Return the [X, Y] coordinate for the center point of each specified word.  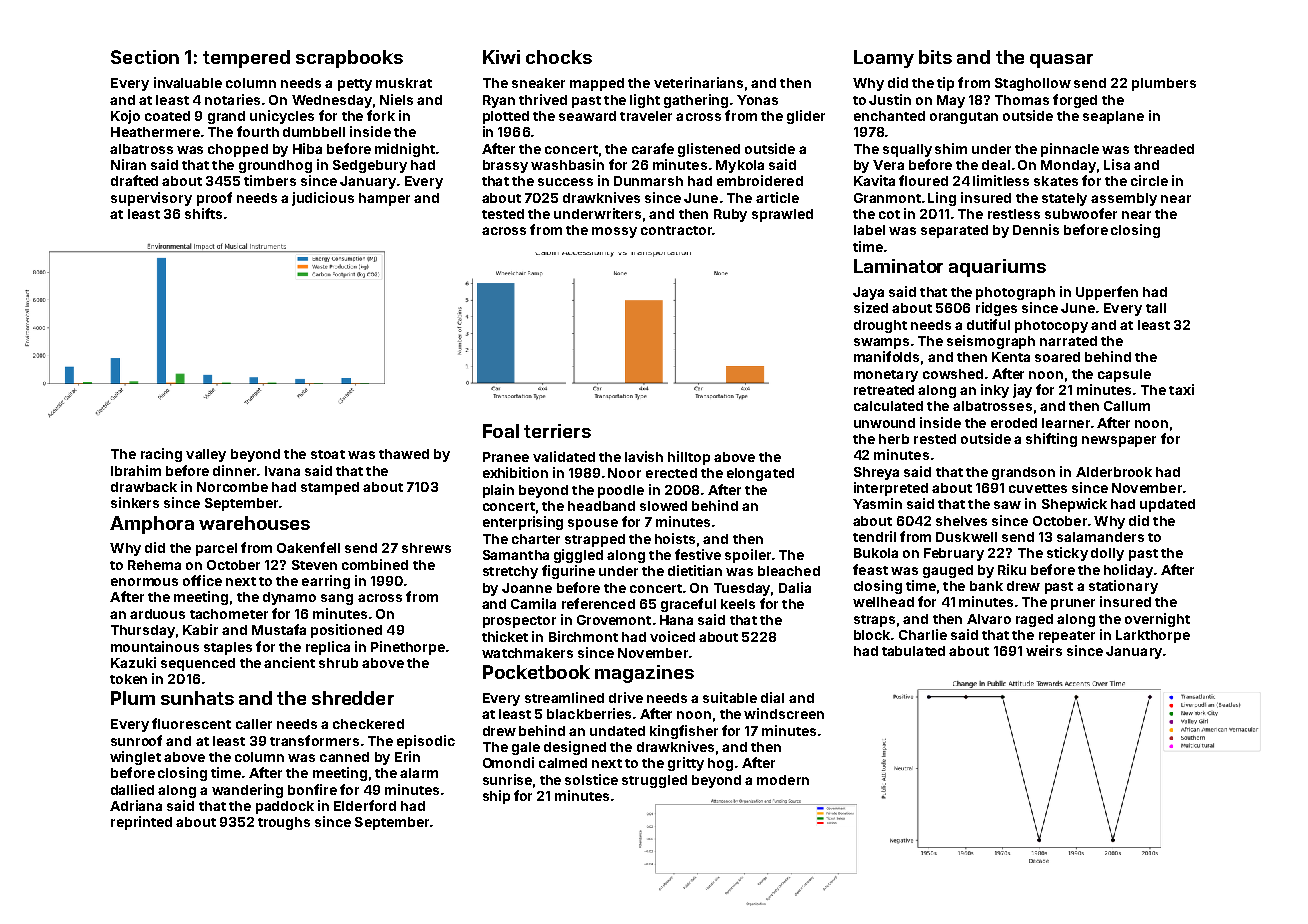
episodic [426, 742]
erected [671, 473]
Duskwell [966, 537]
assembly [1124, 199]
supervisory [151, 199]
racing [161, 455]
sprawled [782, 215]
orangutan [964, 118]
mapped [597, 84]
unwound [884, 423]
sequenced [198, 664]
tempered [246, 59]
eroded [1014, 423]
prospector [519, 622]
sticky [1067, 554]
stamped [330, 488]
